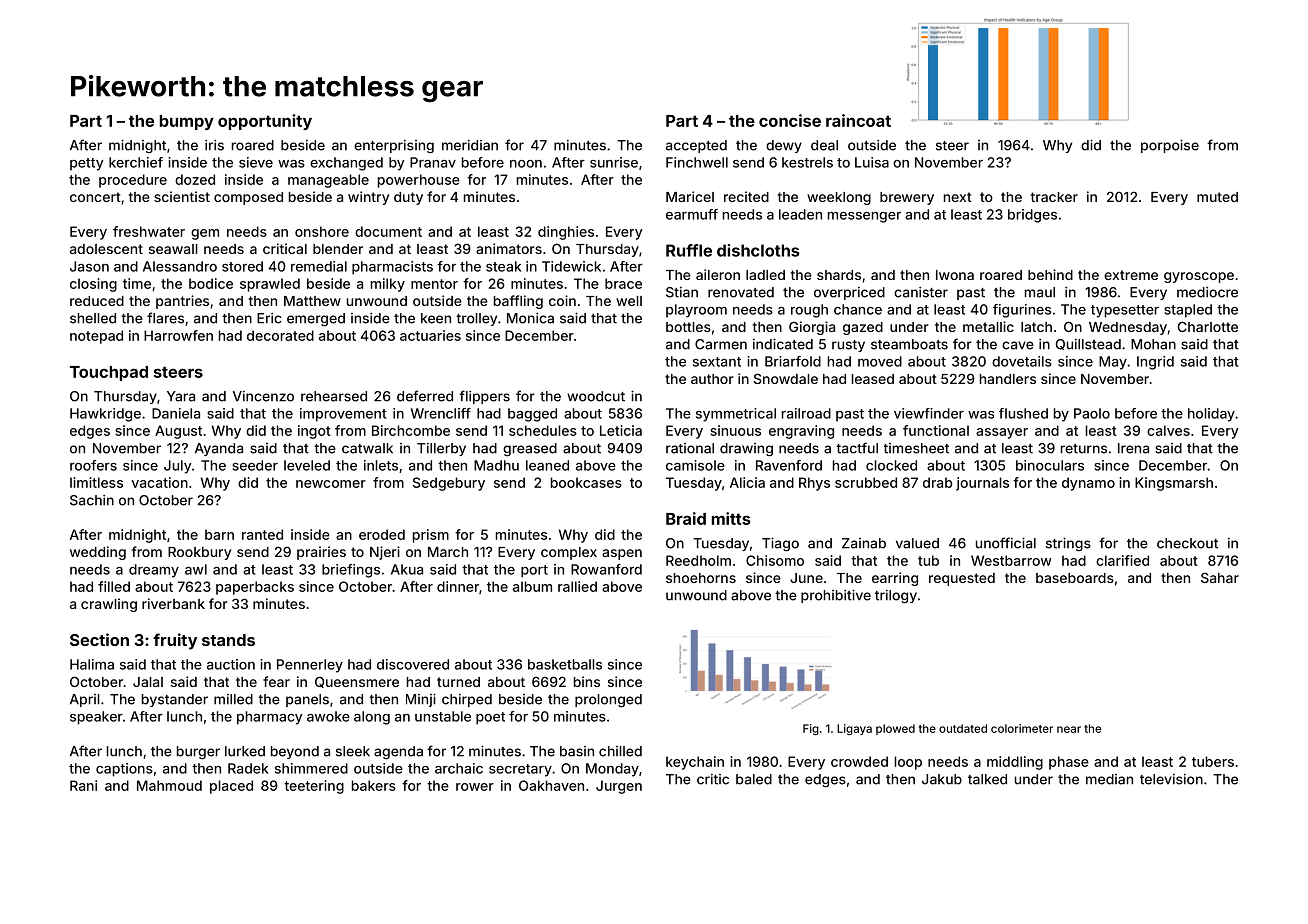  What do you see at coordinates (619, 787) in the image?
I see `Jurgen` at bounding box center [619, 787].
